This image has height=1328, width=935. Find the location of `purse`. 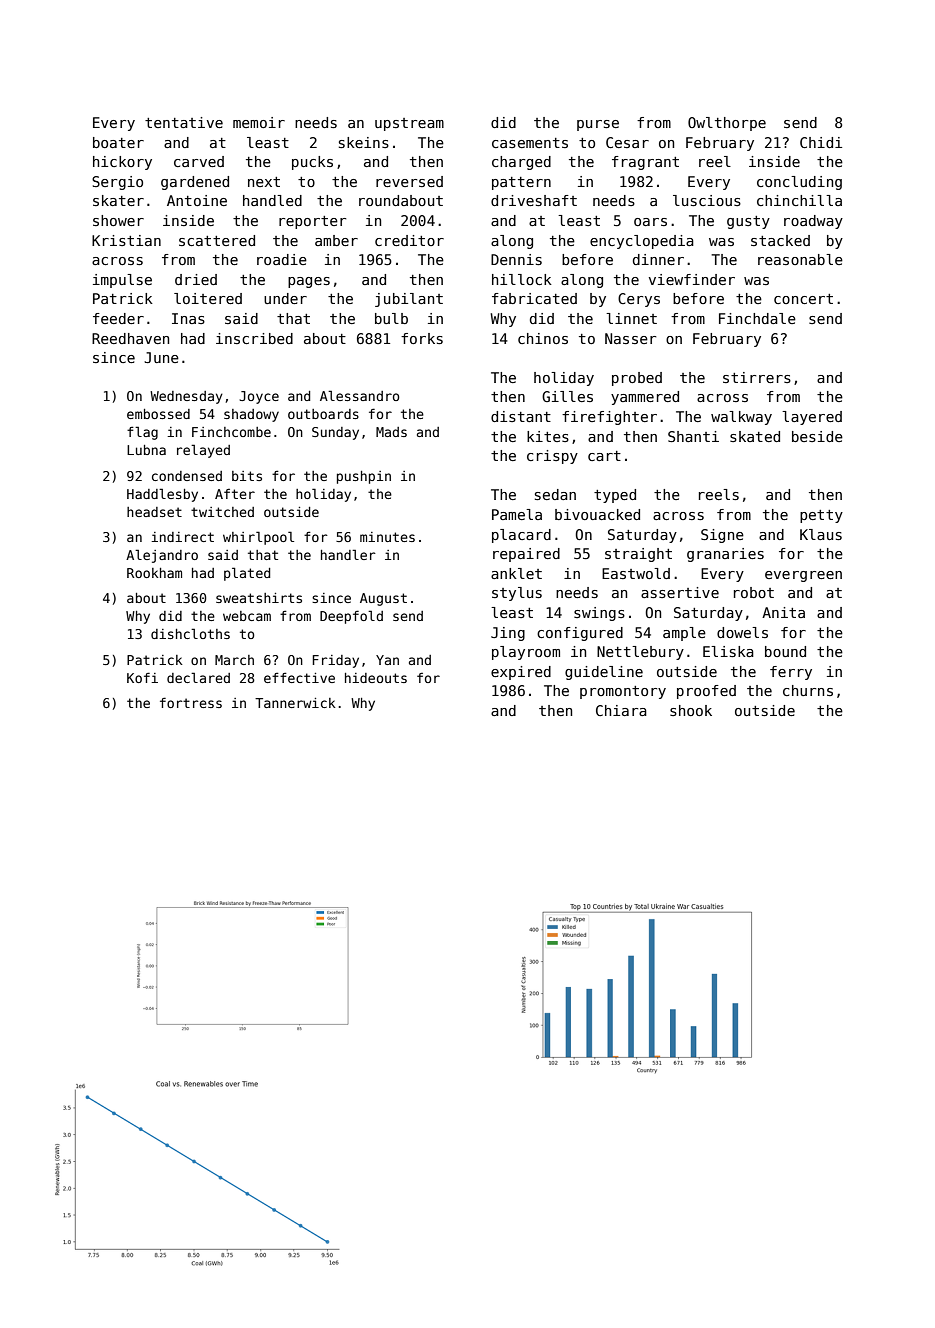

purse is located at coordinates (598, 125).
